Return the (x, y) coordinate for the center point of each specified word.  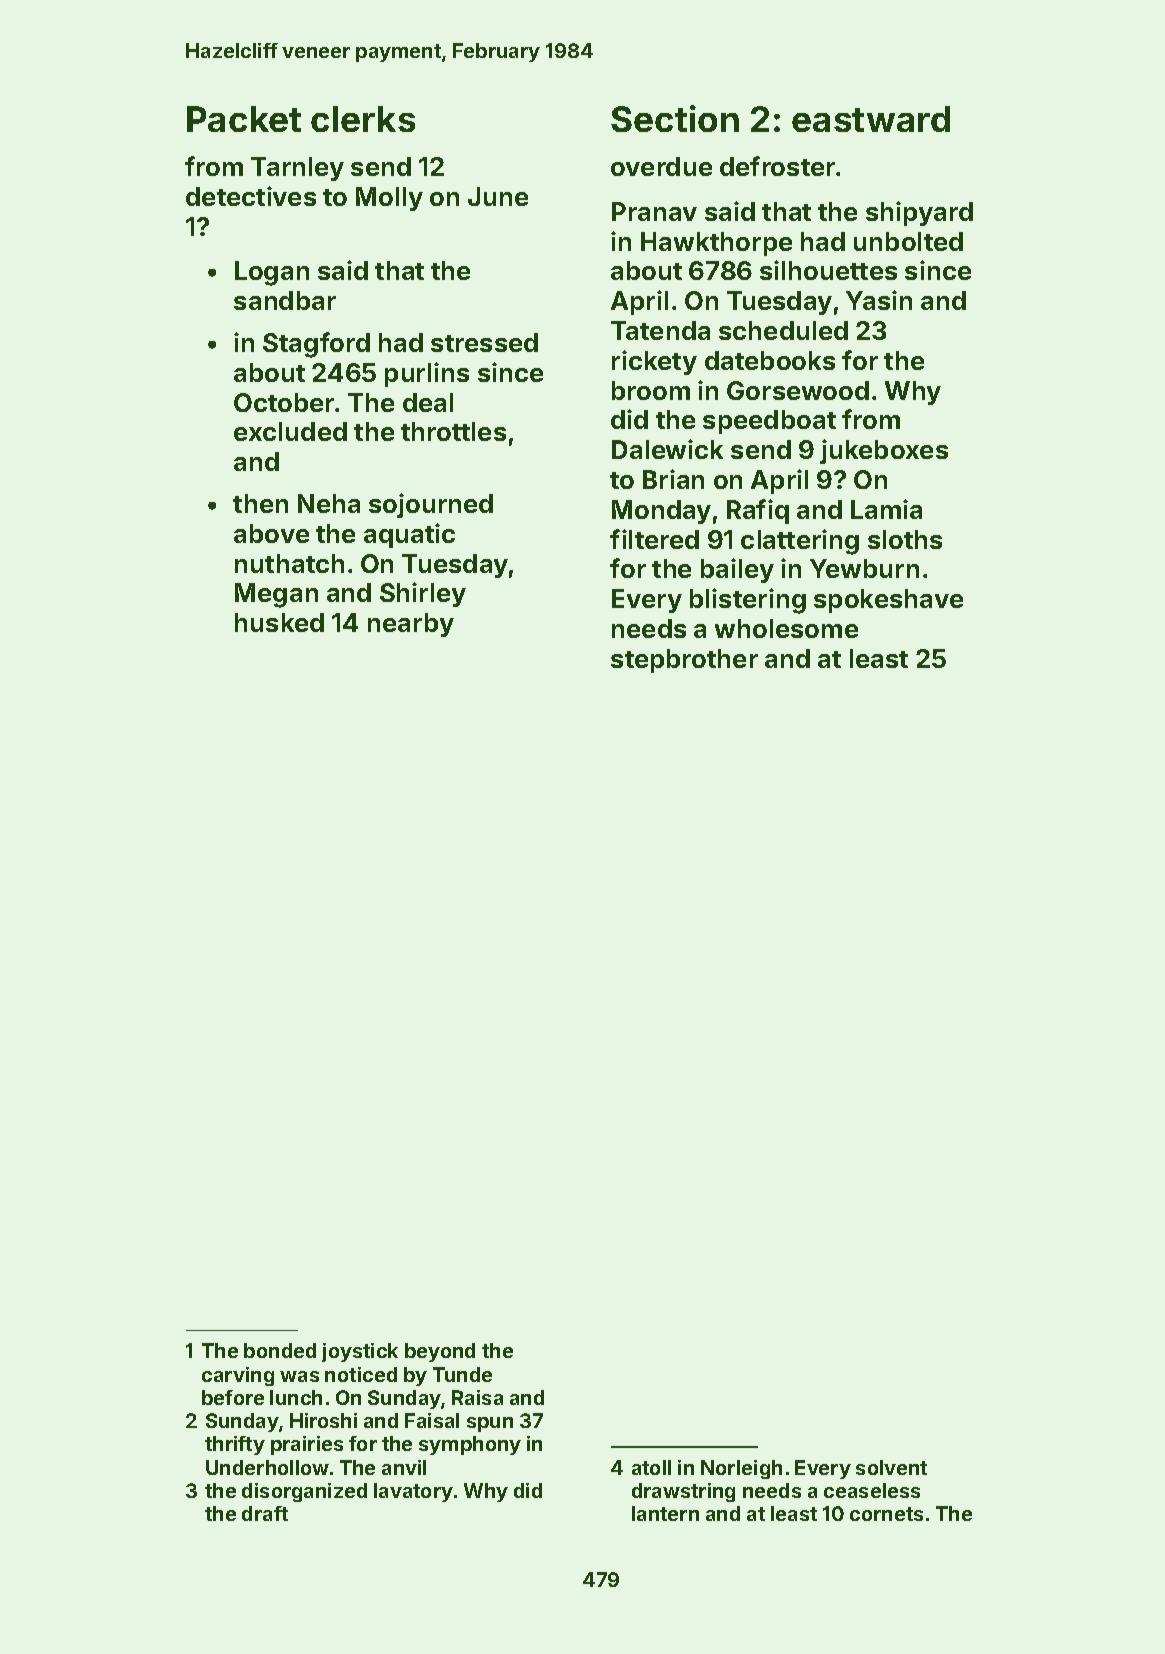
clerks (363, 119)
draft (265, 1513)
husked (279, 622)
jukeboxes (884, 451)
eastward (871, 119)
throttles (453, 431)
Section (675, 118)
